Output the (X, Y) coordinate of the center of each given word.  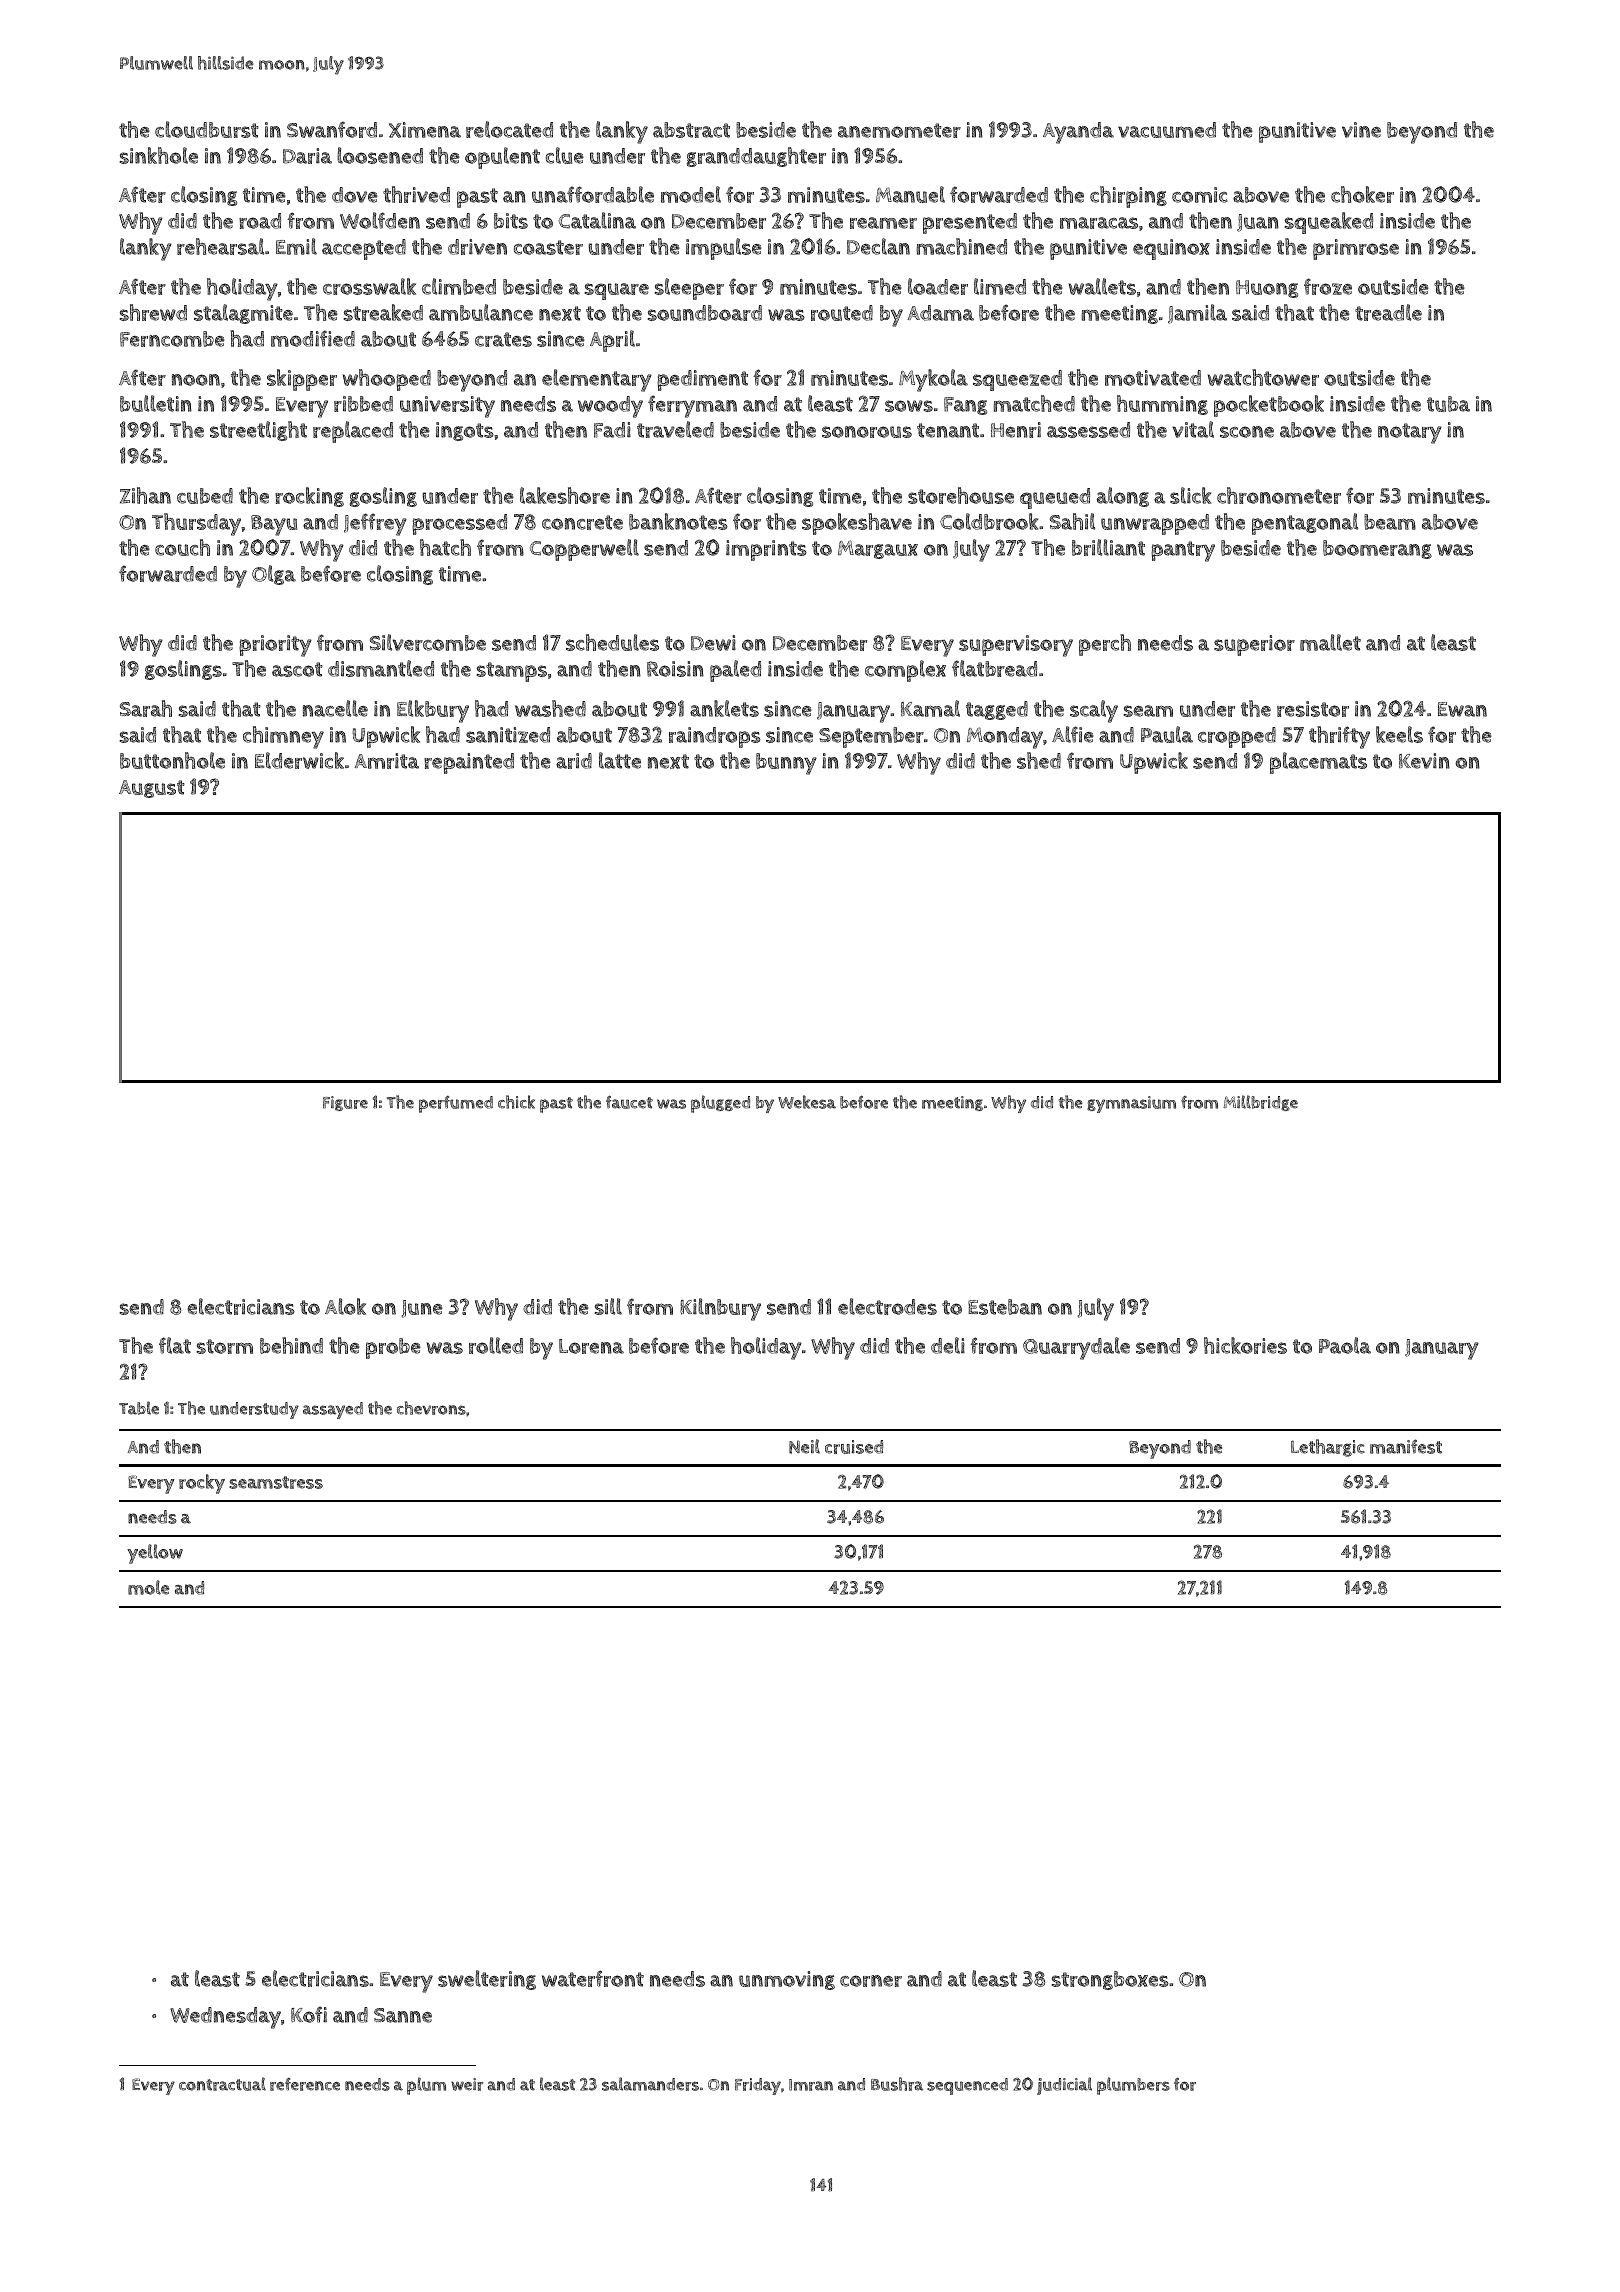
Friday (758, 2086)
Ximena (425, 130)
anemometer (899, 130)
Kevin (1424, 761)
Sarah (146, 708)
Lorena (591, 1346)
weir (467, 2084)
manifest (1406, 1446)
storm (224, 1346)
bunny (786, 764)
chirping (1128, 197)
